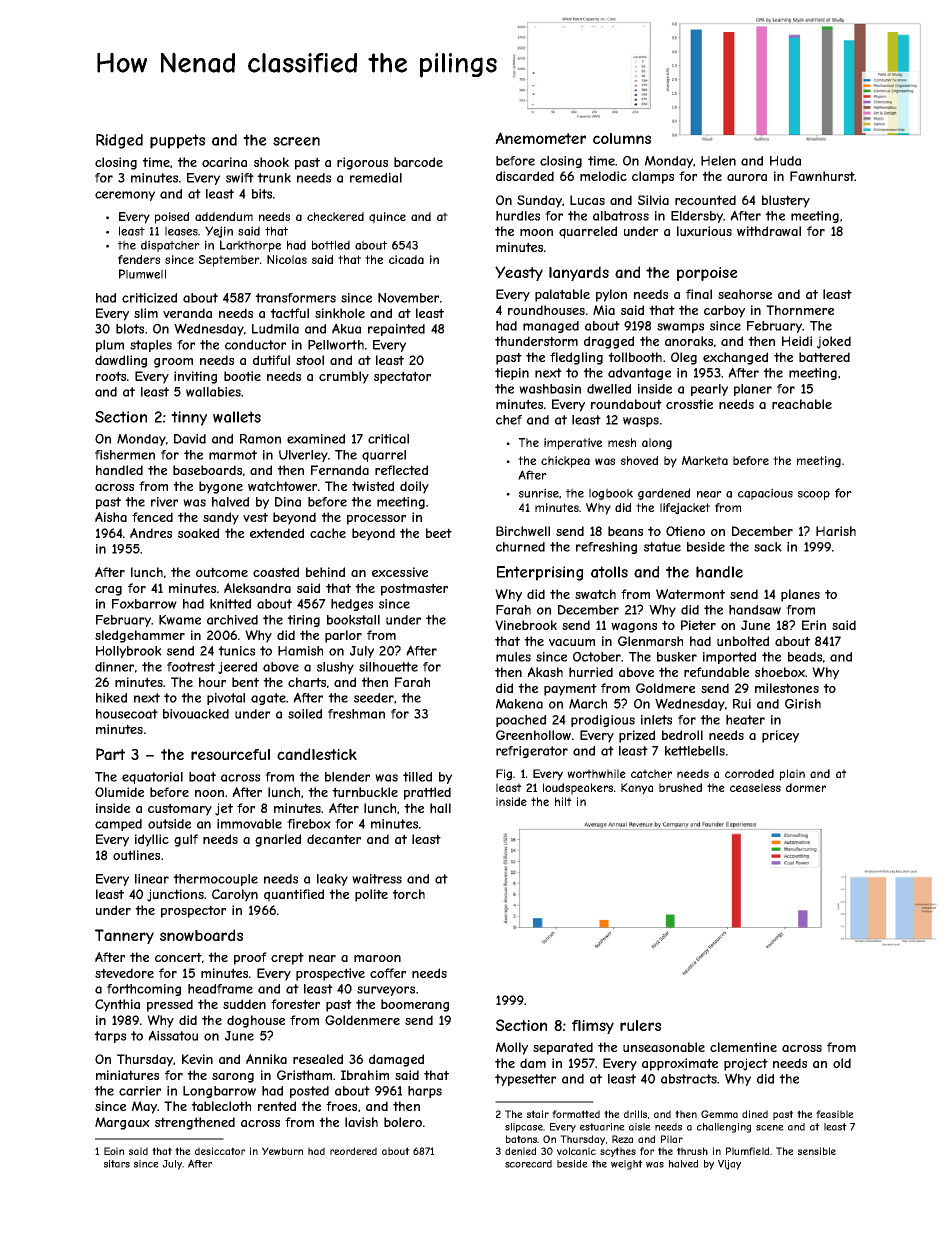 This screenshot has width=952, height=1233. Describe the element at coordinates (622, 138) in the screenshot. I see `columns` at that location.
